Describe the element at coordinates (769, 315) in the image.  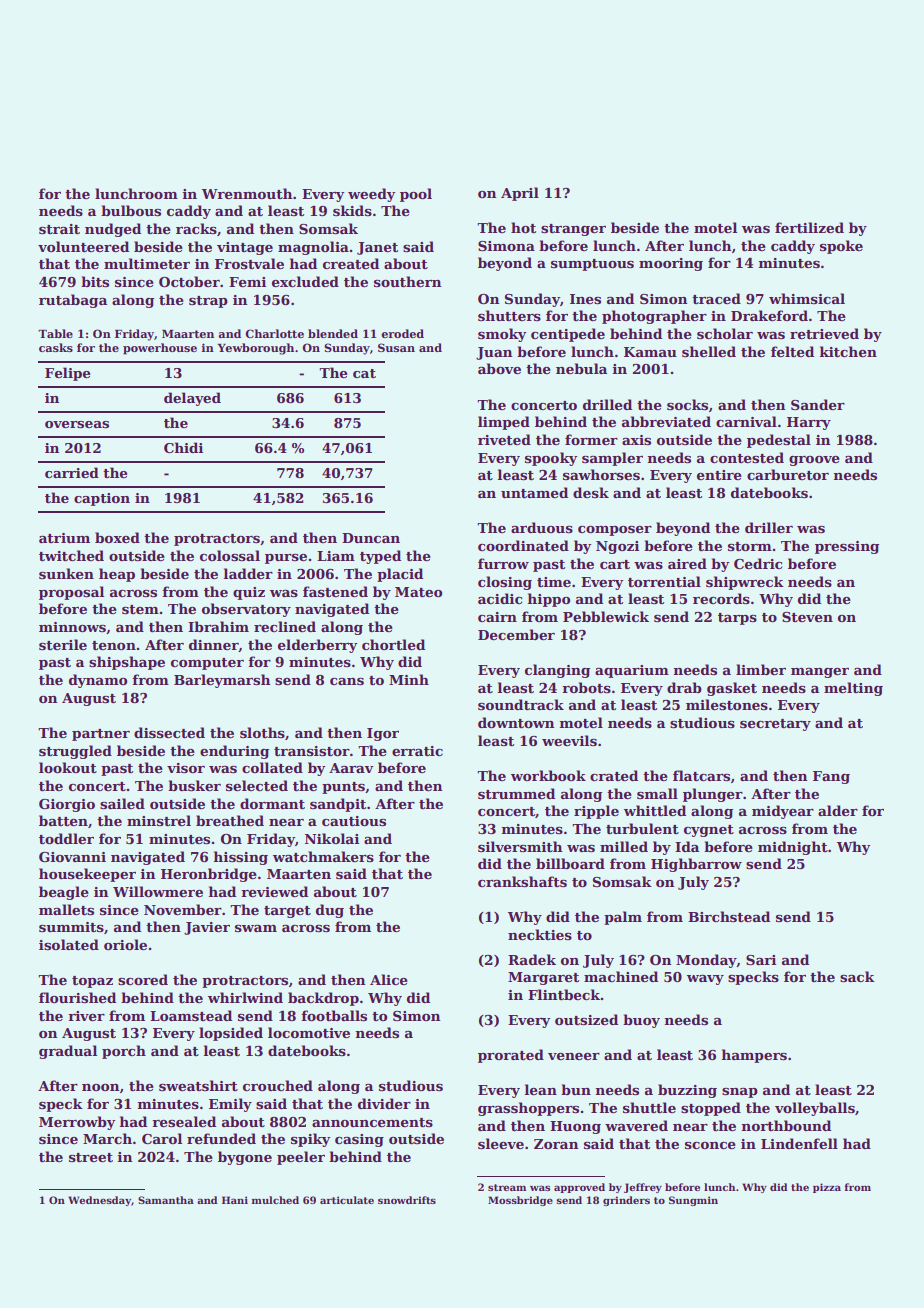
I see `Drakeford` at that location.
